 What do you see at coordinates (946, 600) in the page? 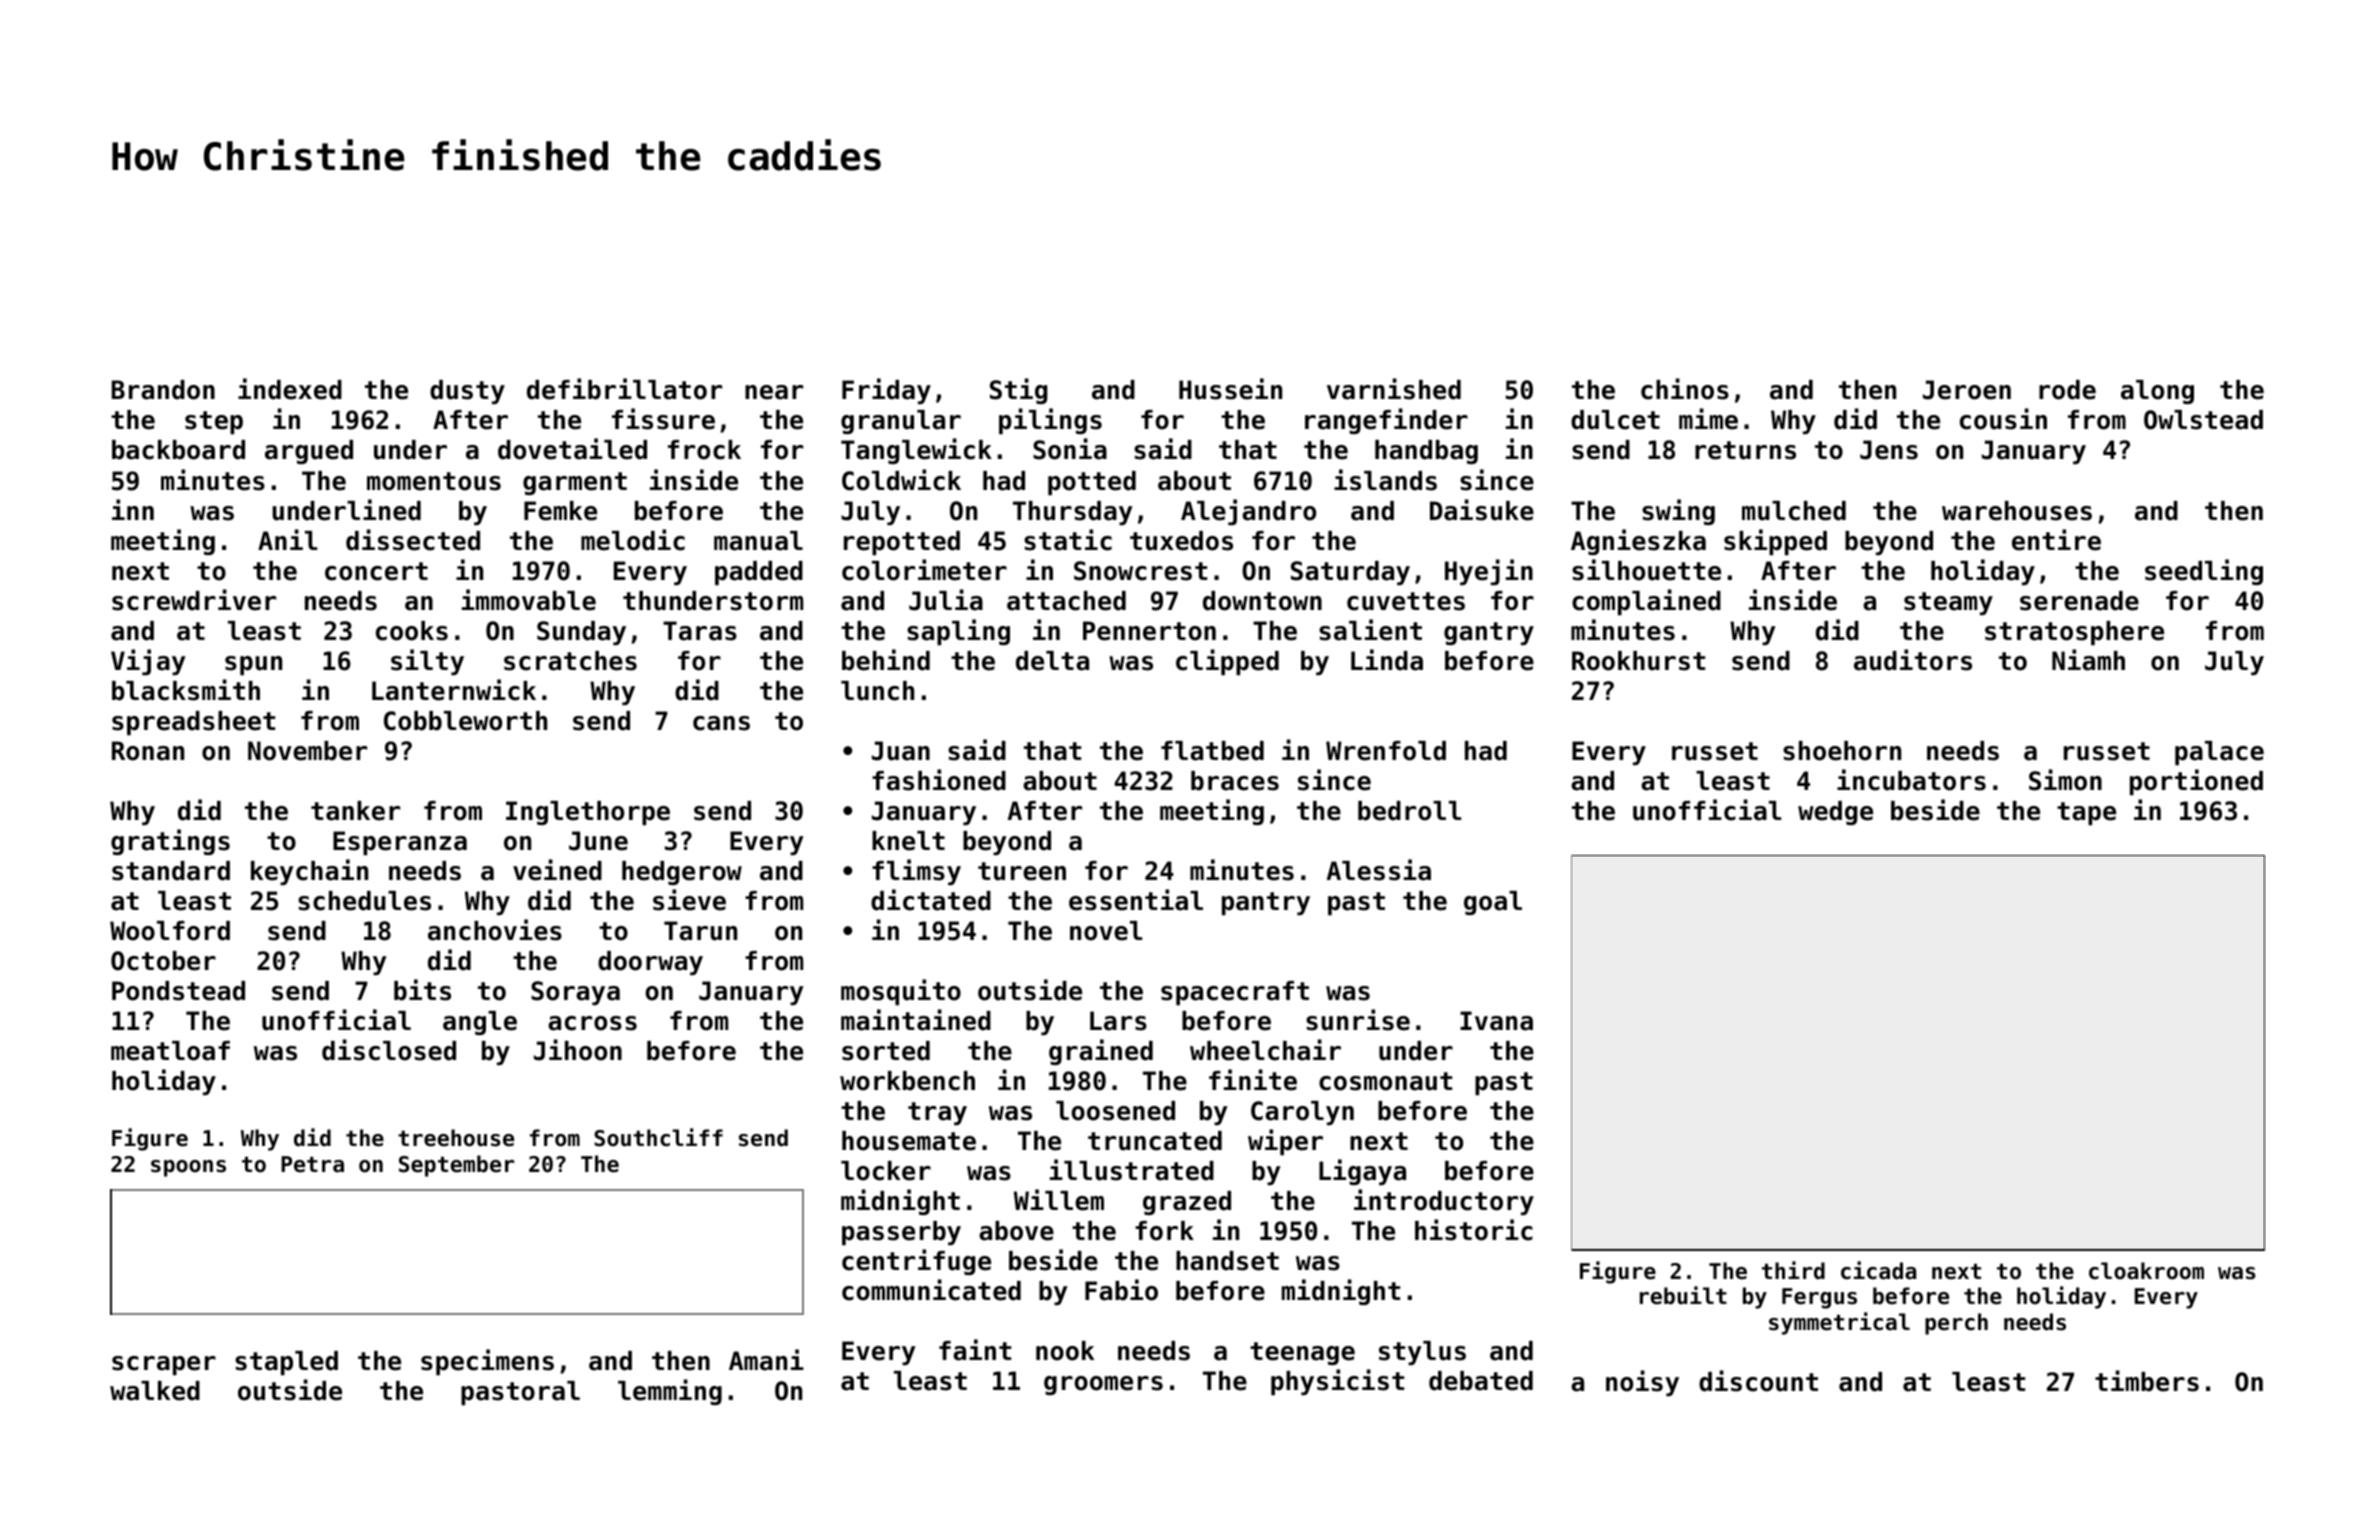
I see `Julia` at bounding box center [946, 600].
